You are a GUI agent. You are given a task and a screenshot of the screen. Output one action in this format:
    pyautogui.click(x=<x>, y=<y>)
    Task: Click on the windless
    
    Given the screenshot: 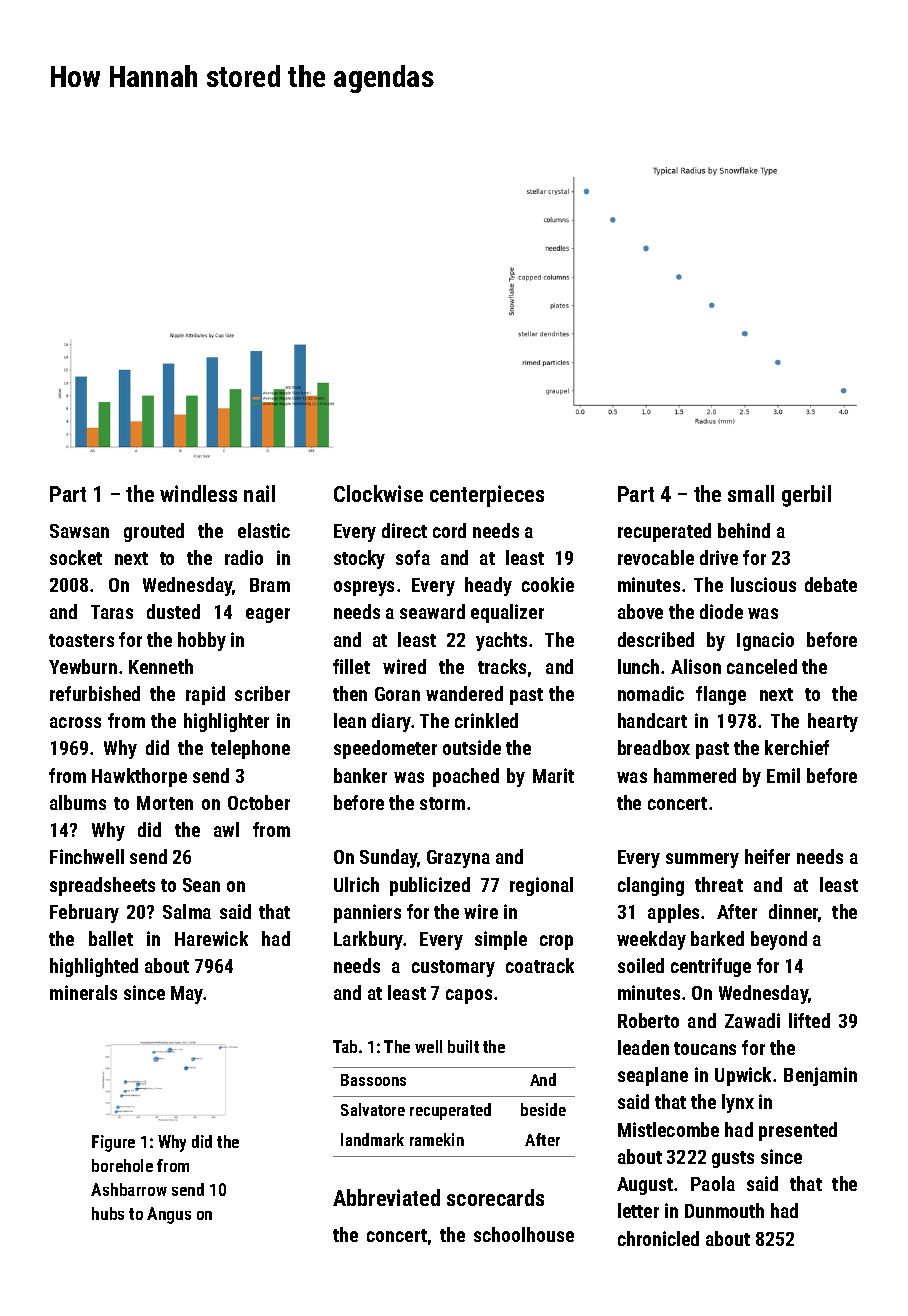 What is the action you would take?
    pyautogui.click(x=198, y=493)
